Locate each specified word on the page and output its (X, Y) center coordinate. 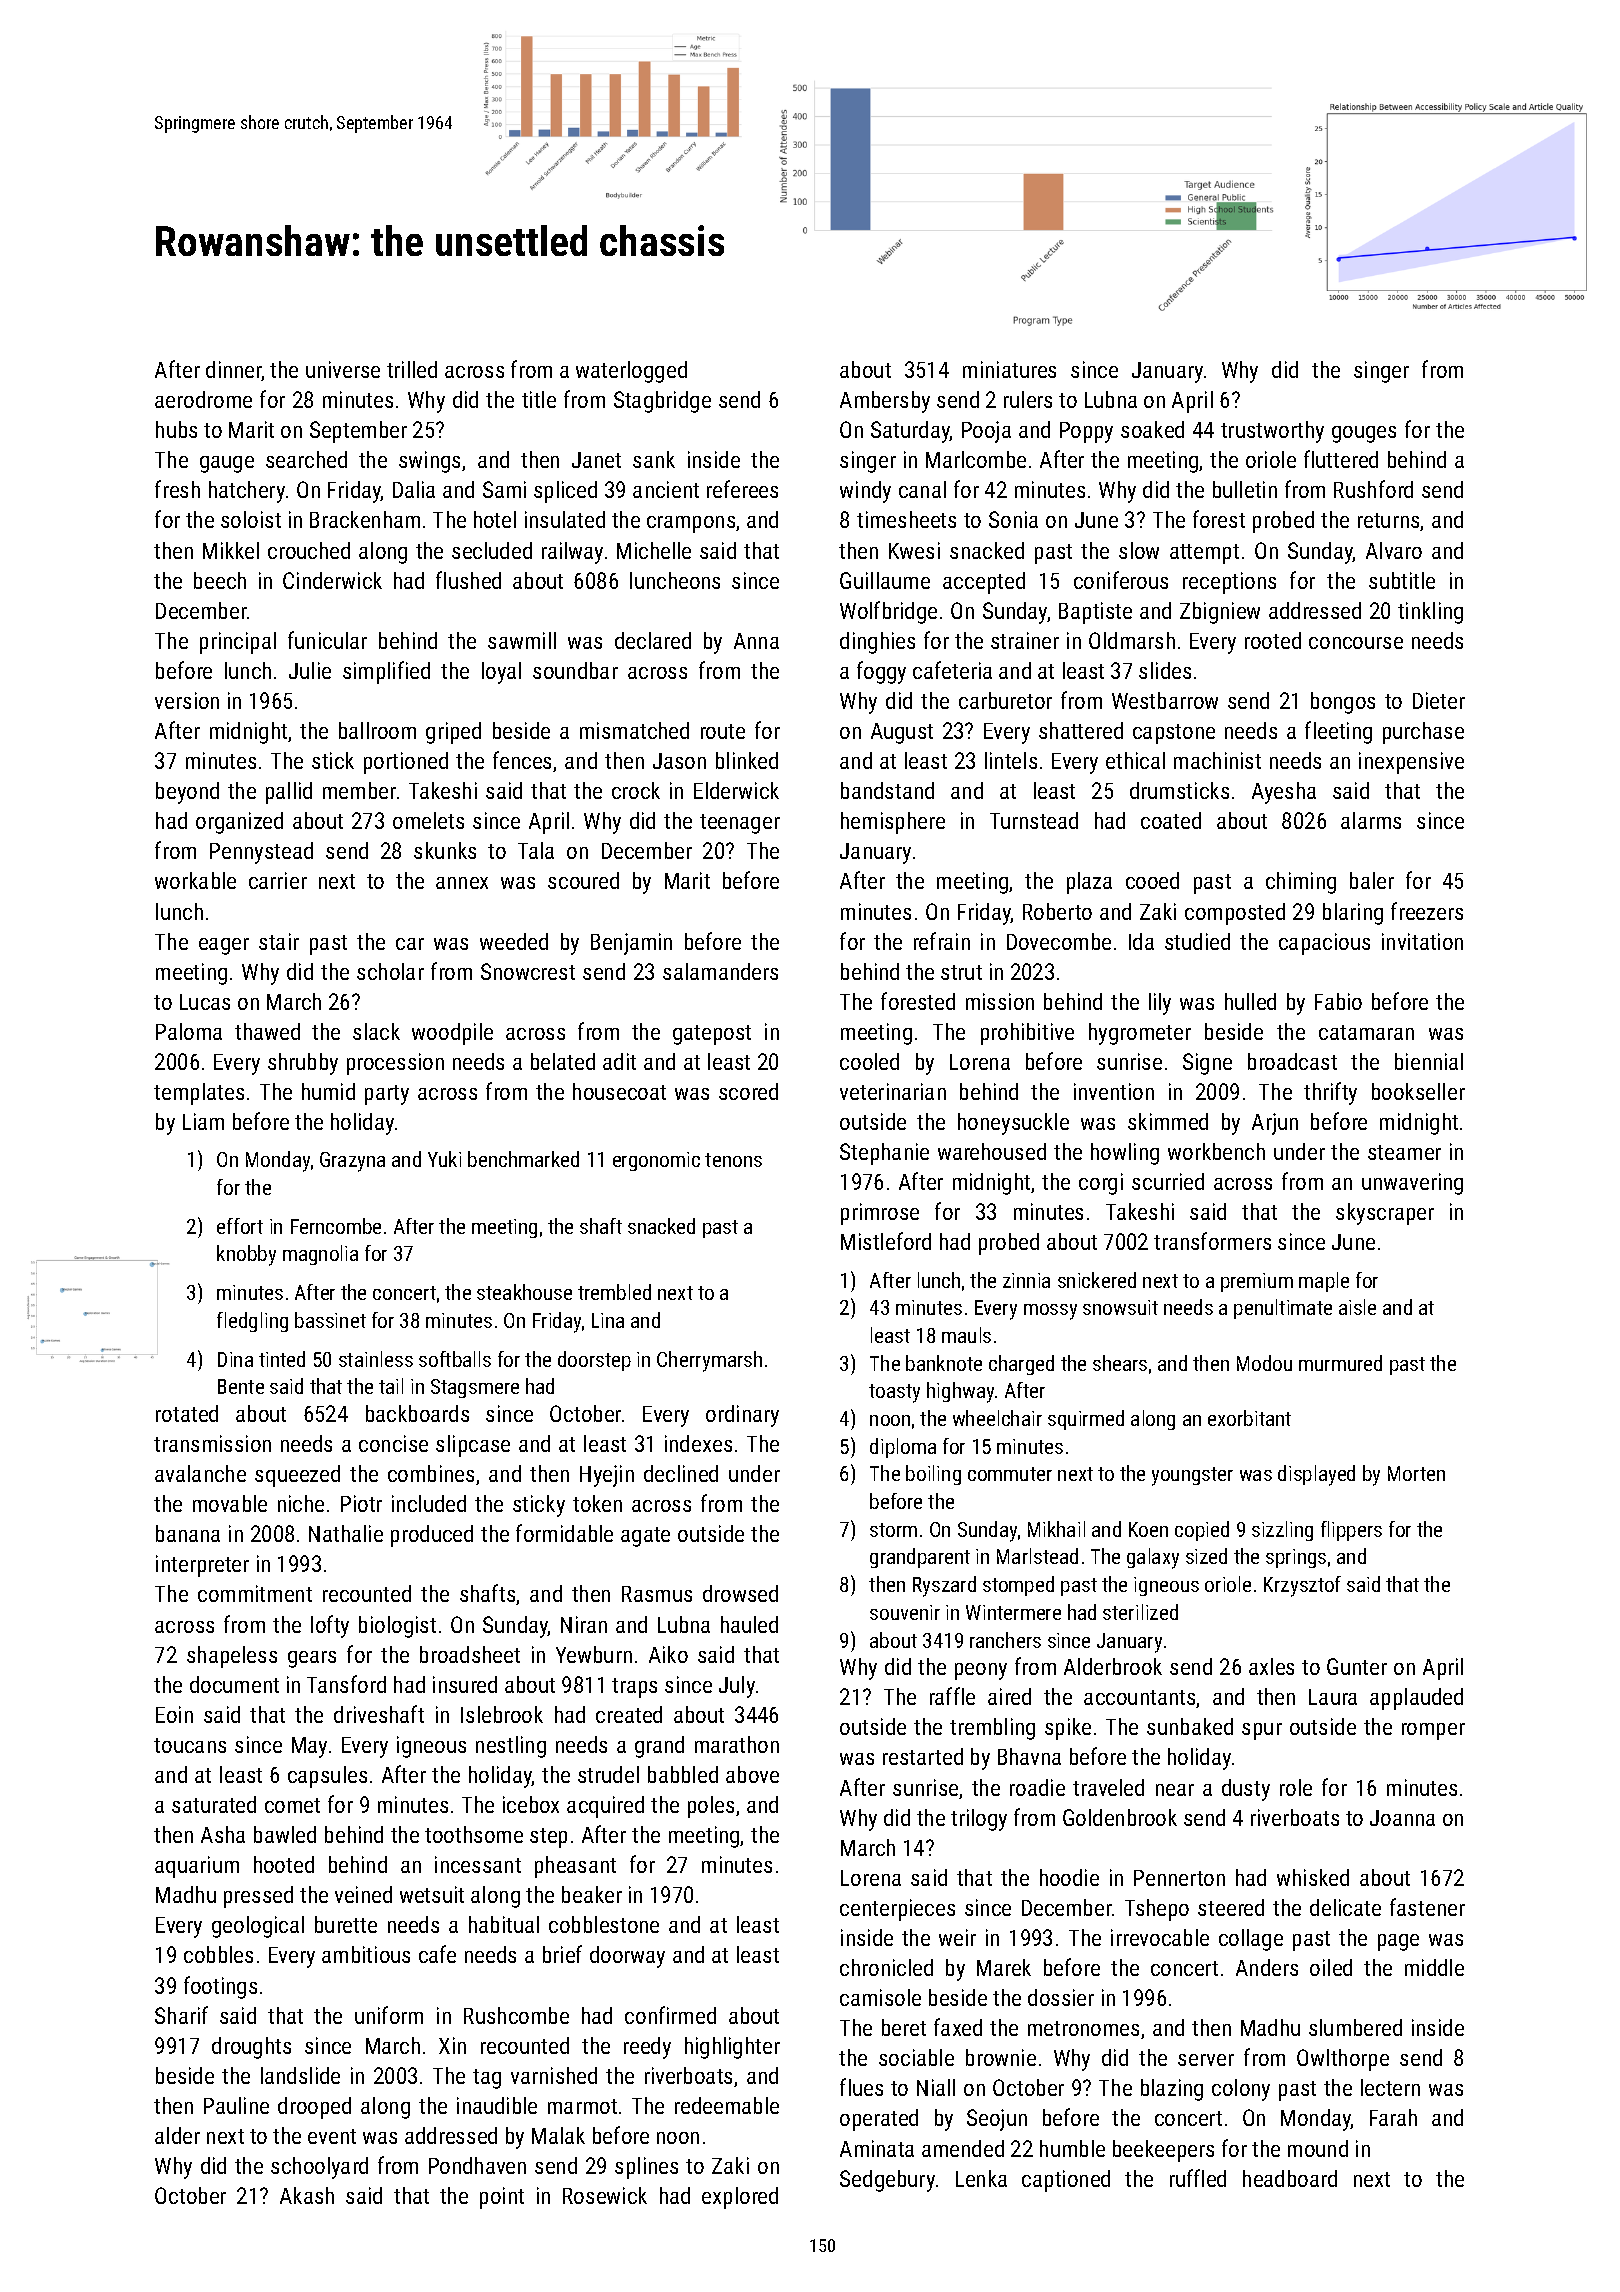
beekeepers (1163, 2151)
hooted (284, 1864)
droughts (251, 2048)
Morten (1416, 1473)
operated (879, 2120)
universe (343, 369)
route (723, 731)
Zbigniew (1220, 613)
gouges (1364, 434)
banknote (944, 1363)
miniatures (1009, 369)
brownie (1001, 2057)
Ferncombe (336, 1226)
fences (522, 760)
